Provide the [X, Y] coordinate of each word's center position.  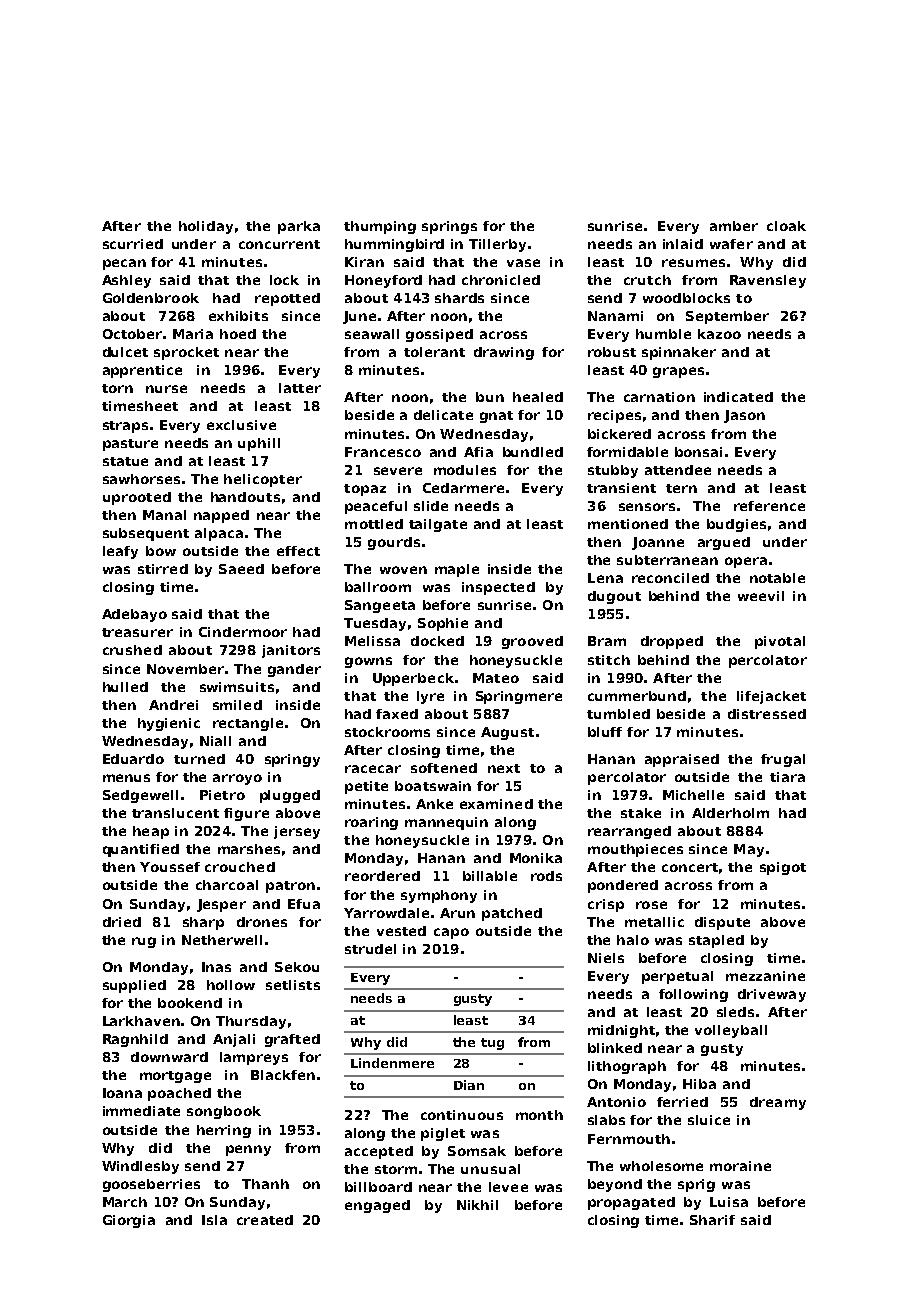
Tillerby [497, 245]
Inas [216, 967]
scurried [133, 244]
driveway [772, 995]
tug [492, 1044]
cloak [786, 226]
